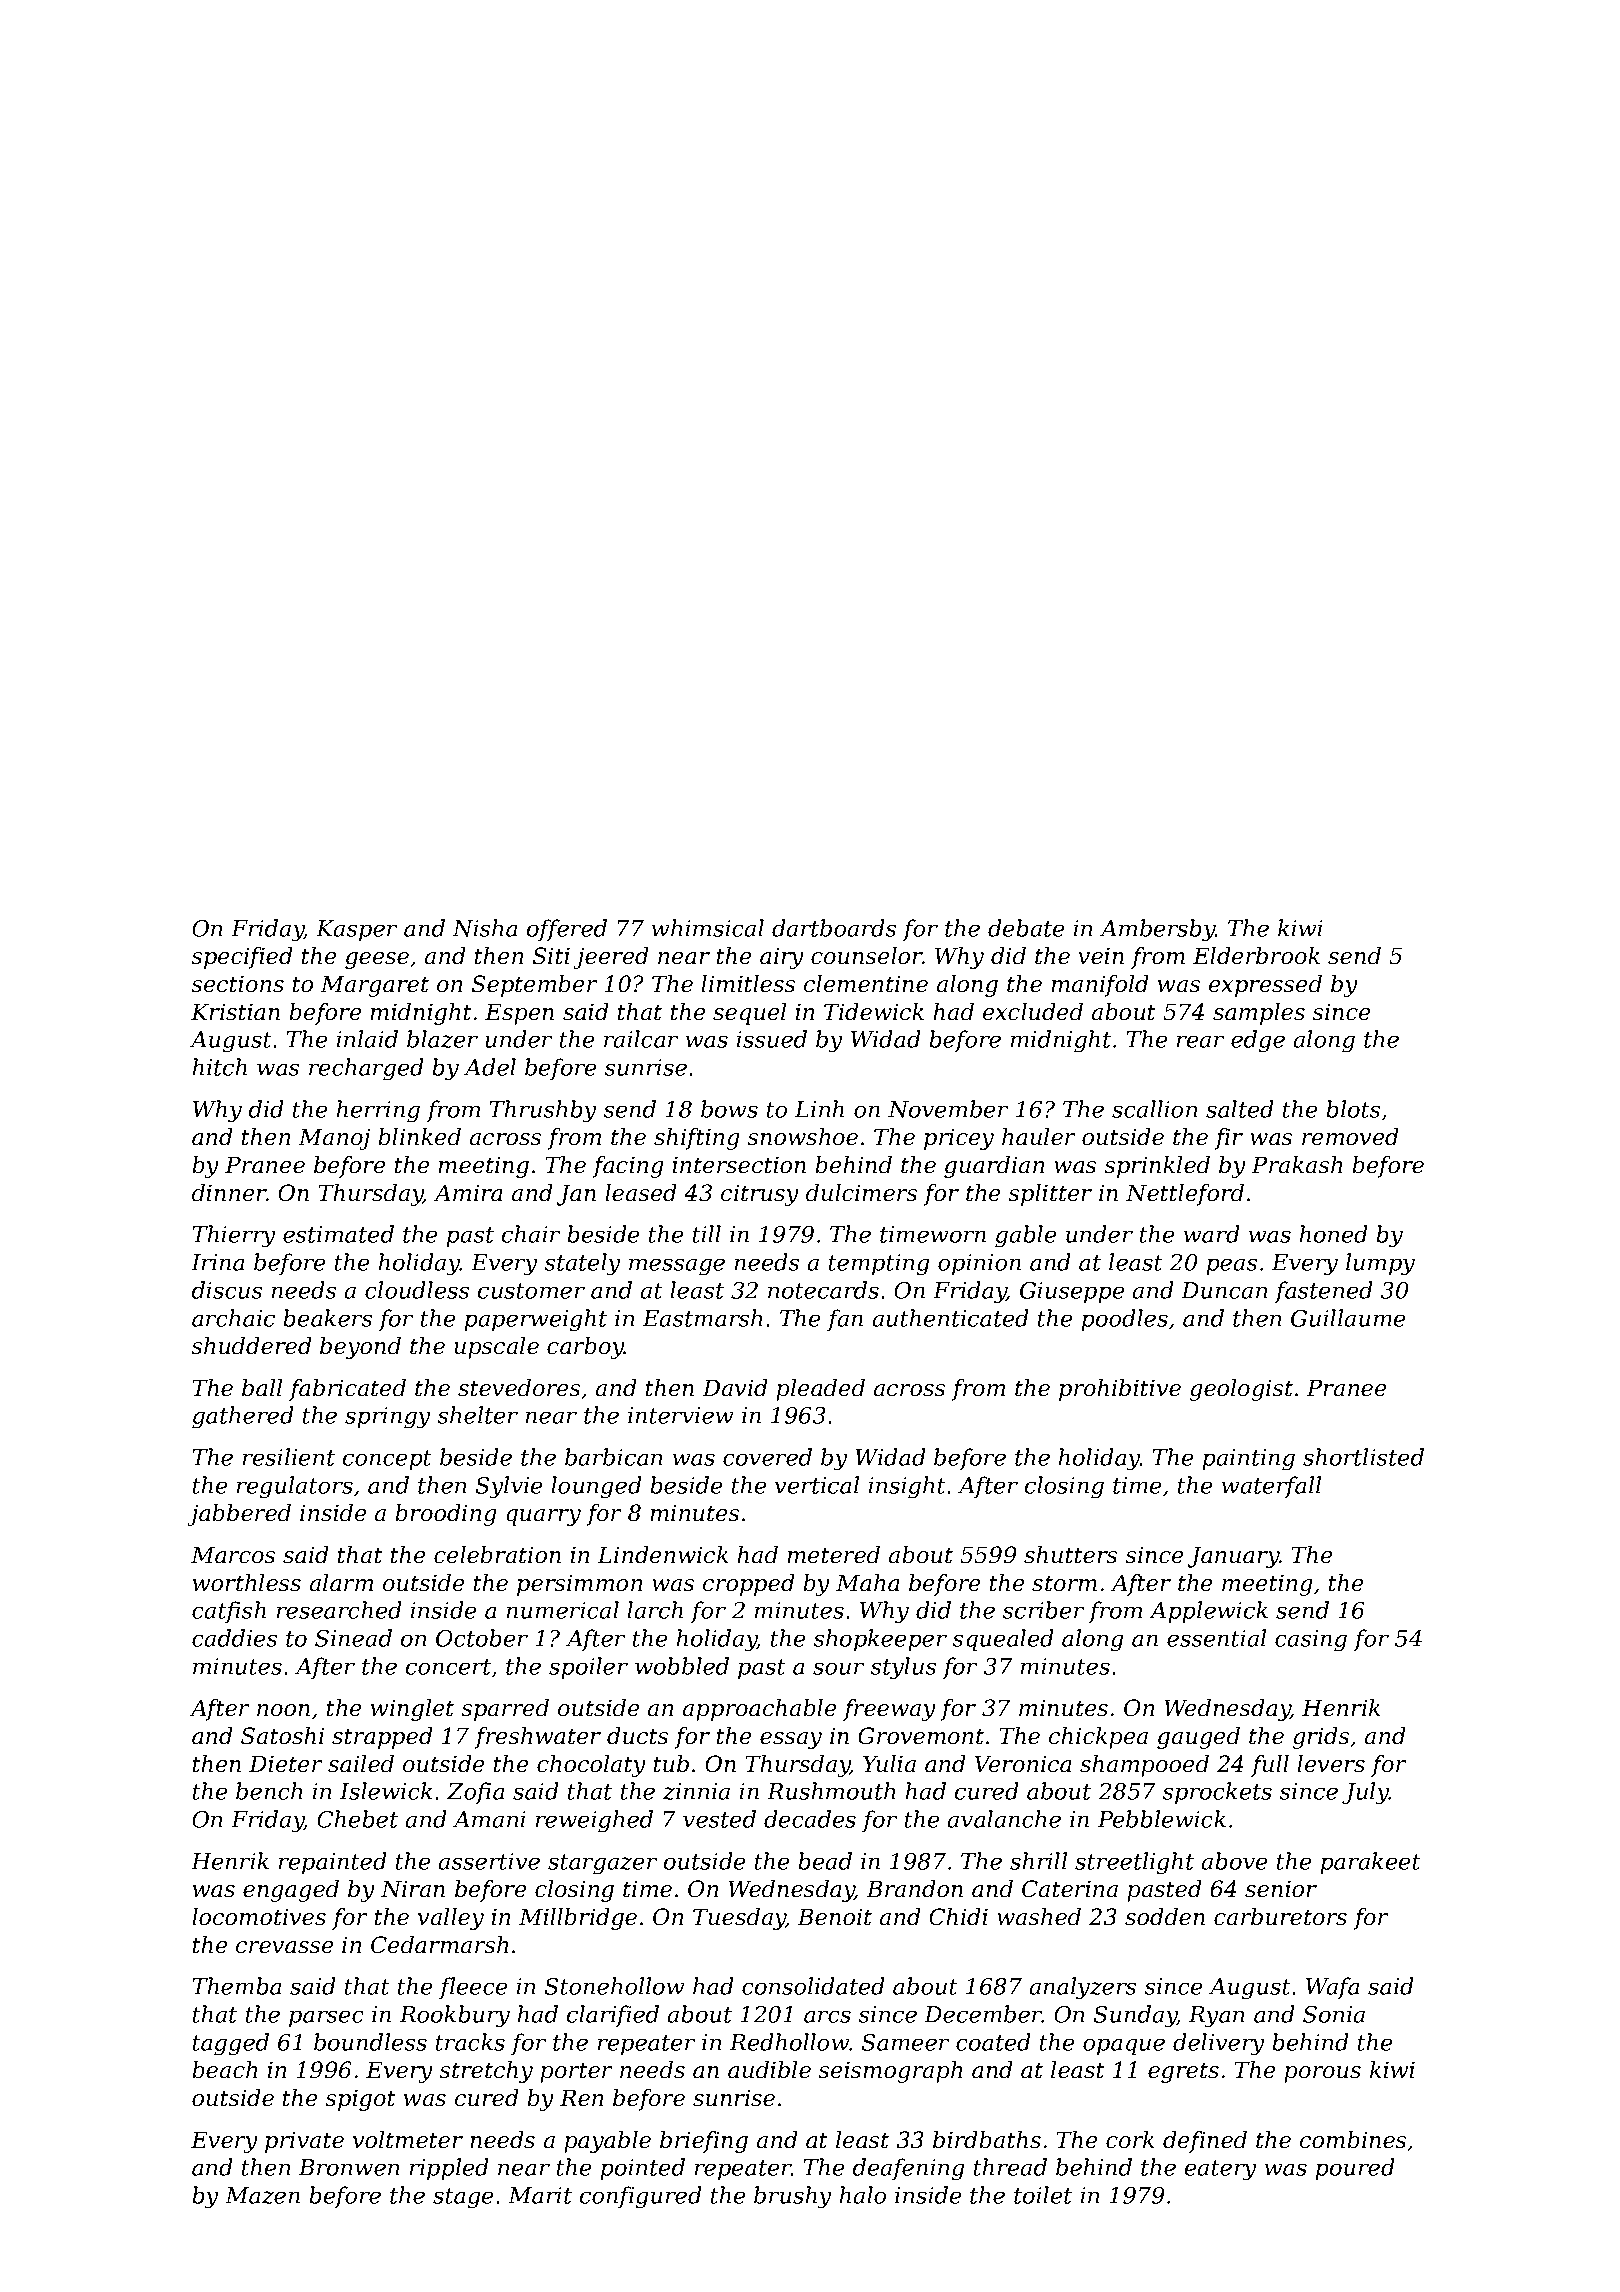  What do you see at coordinates (357, 1819) in the page?
I see `Chebet` at bounding box center [357, 1819].
